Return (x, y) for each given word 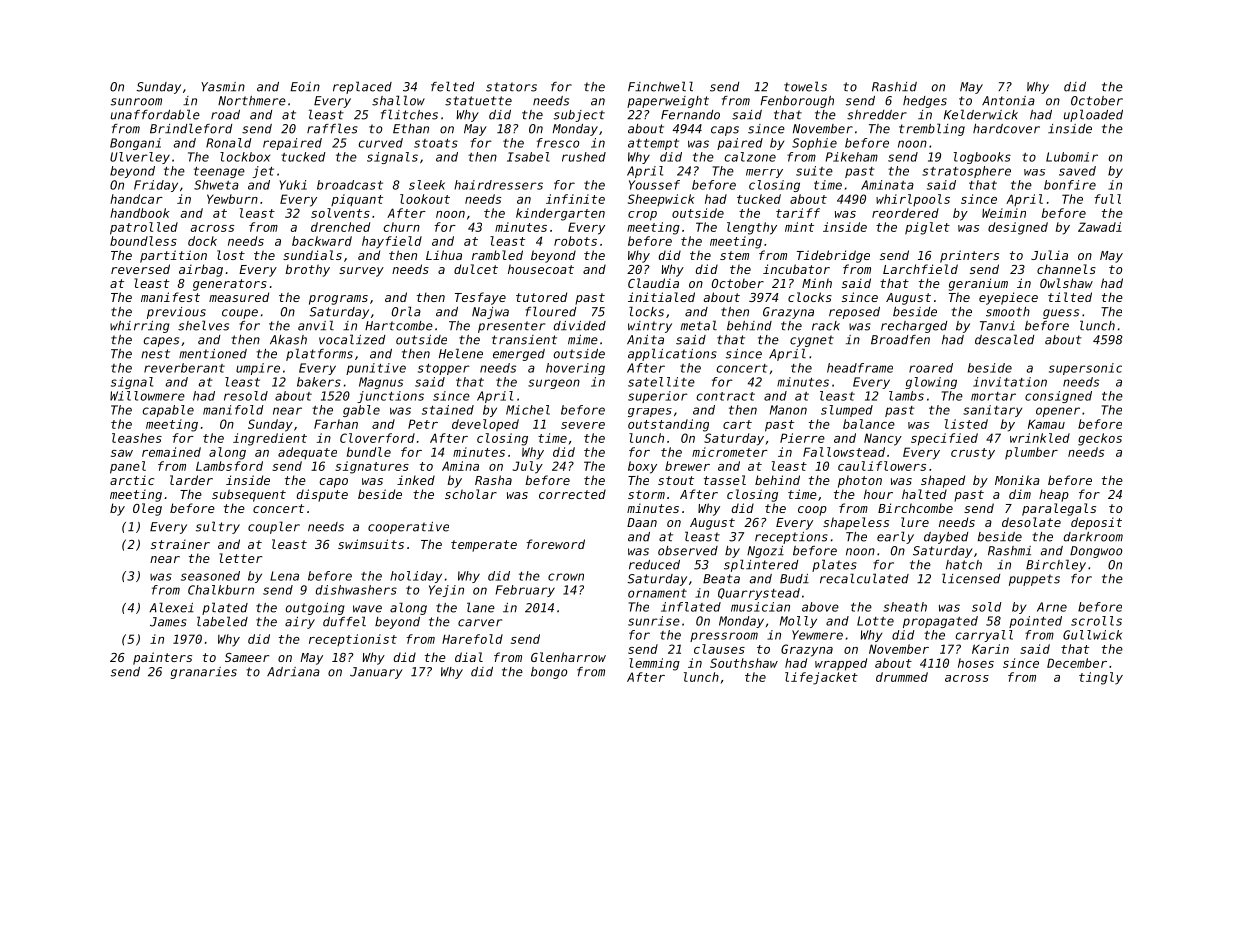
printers (969, 256)
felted (452, 86)
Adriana (293, 672)
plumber (1031, 453)
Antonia (1008, 101)
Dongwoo (1096, 552)
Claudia (653, 283)
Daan (642, 522)
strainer (180, 544)
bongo (549, 673)
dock (202, 241)
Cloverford (377, 438)
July (528, 467)
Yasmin (223, 87)
